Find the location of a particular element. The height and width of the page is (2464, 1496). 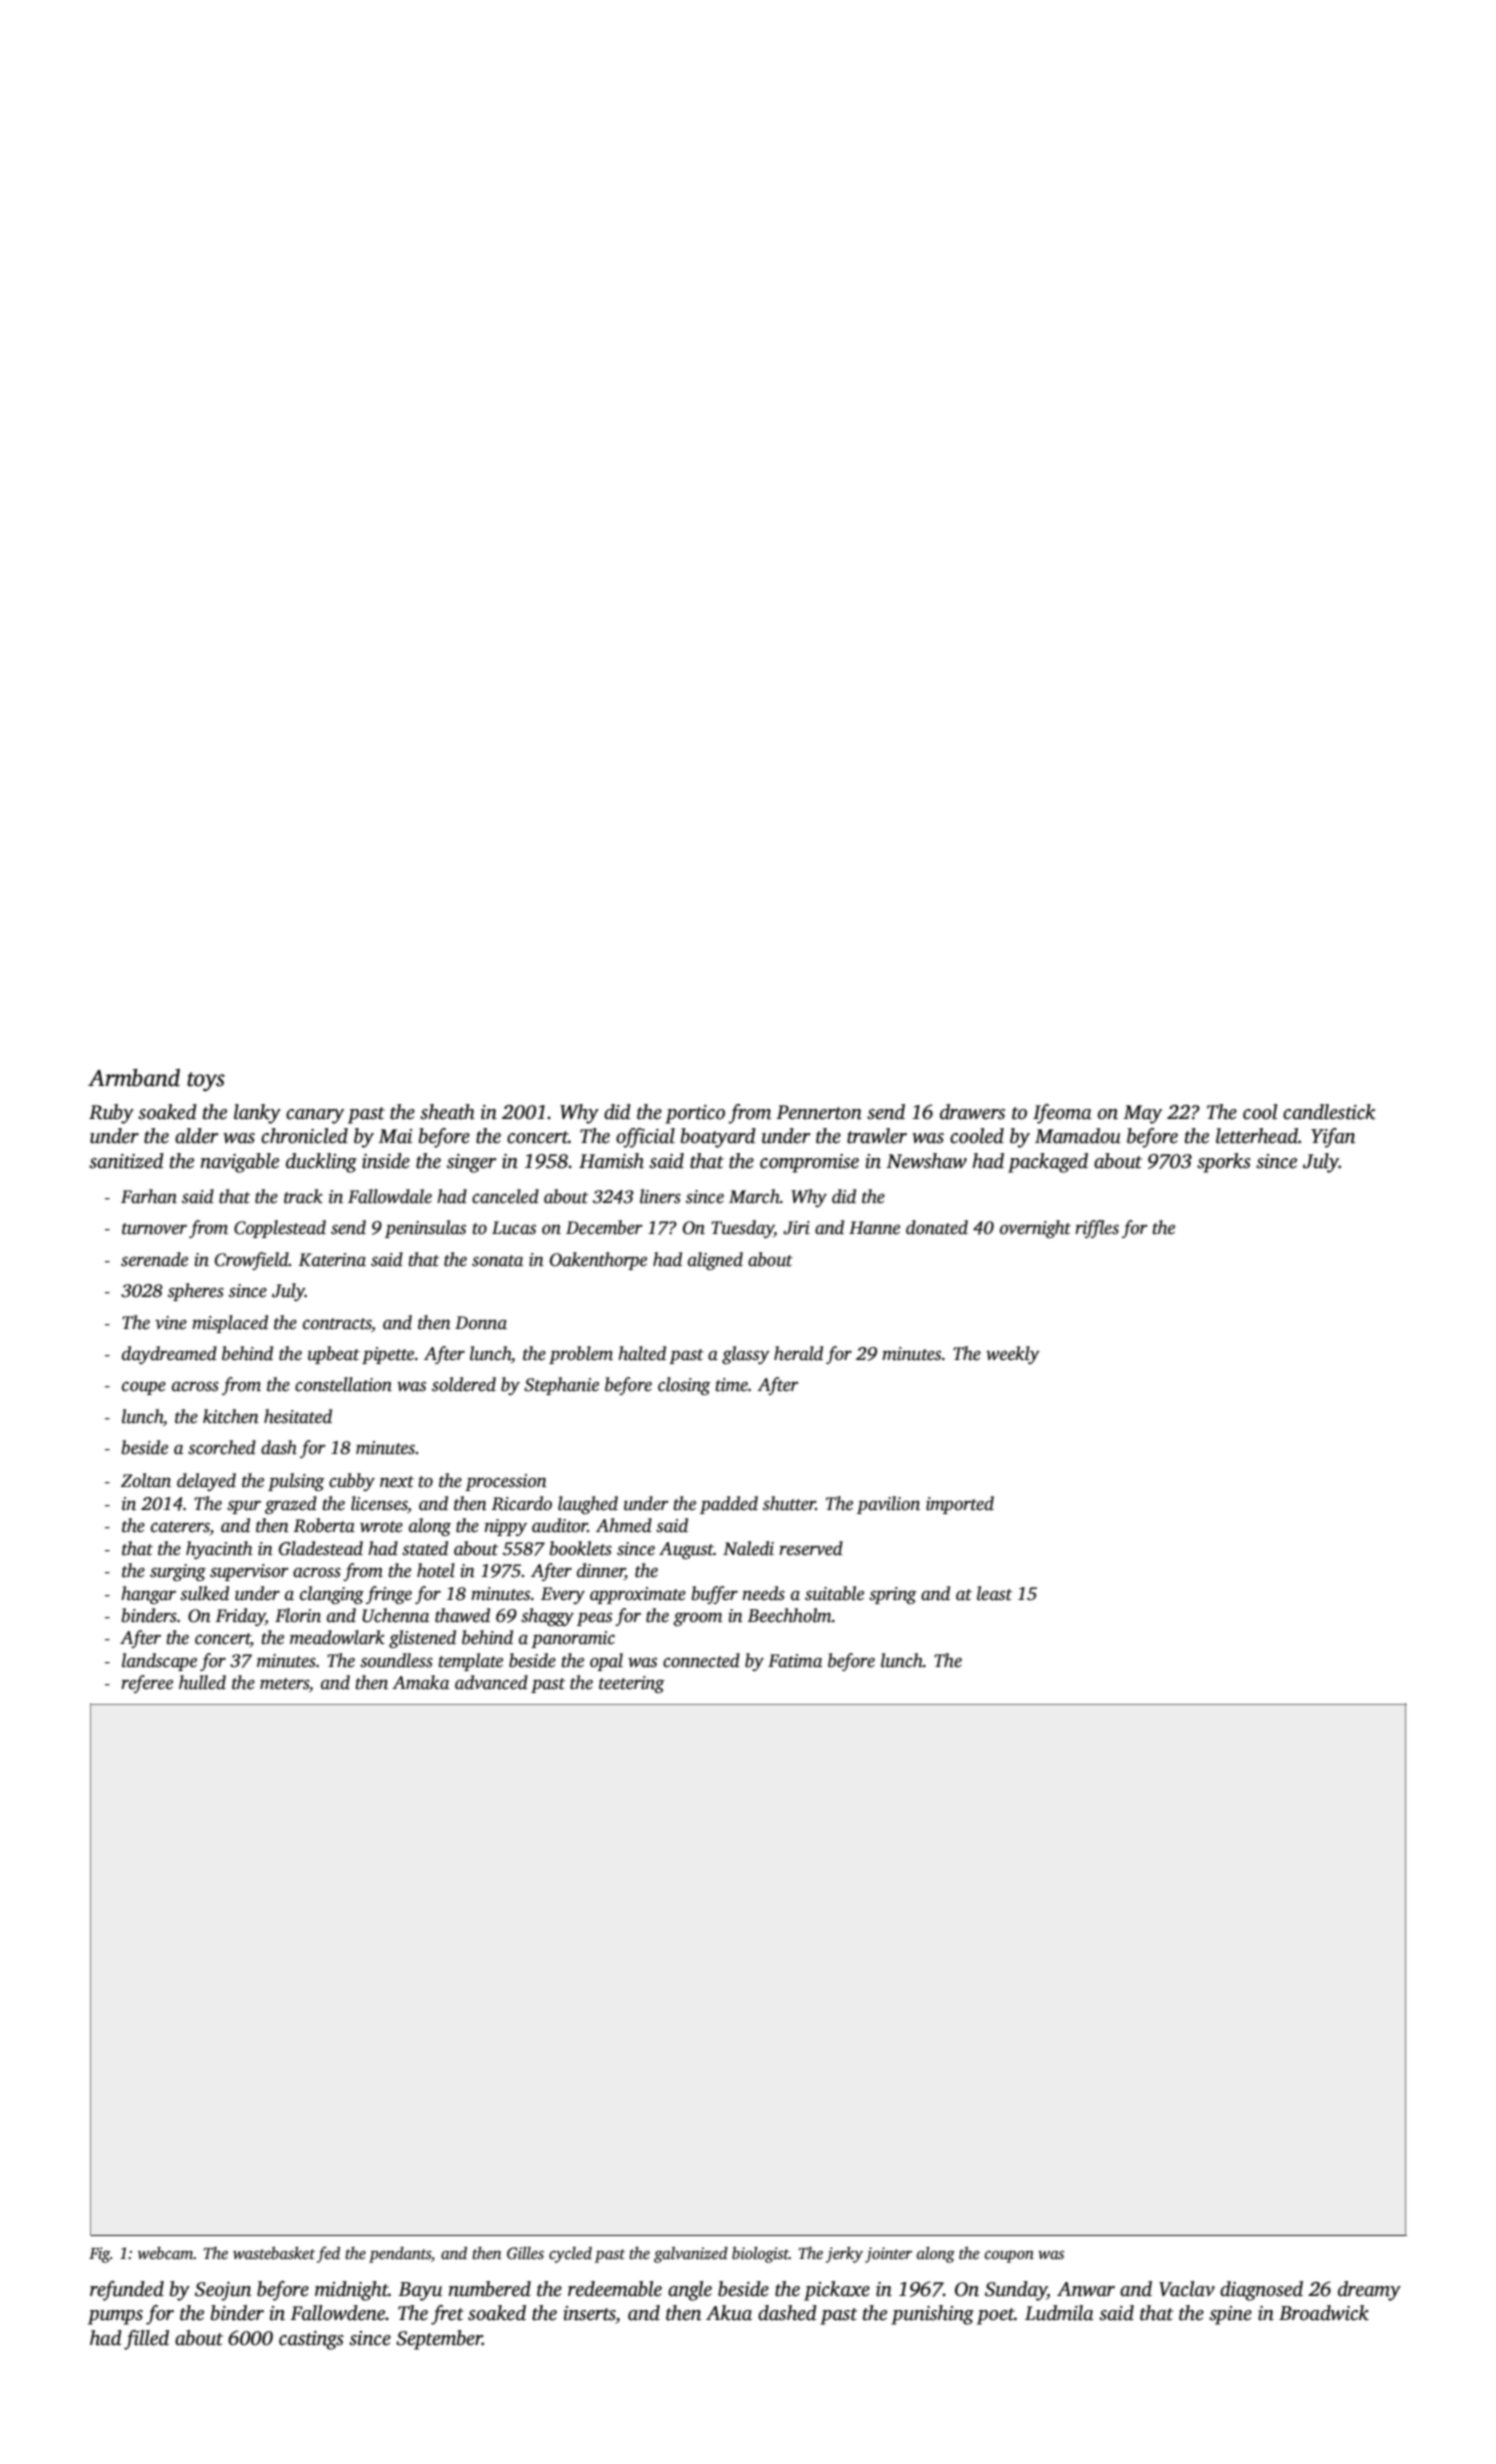

galvanized is located at coordinates (691, 2255).
